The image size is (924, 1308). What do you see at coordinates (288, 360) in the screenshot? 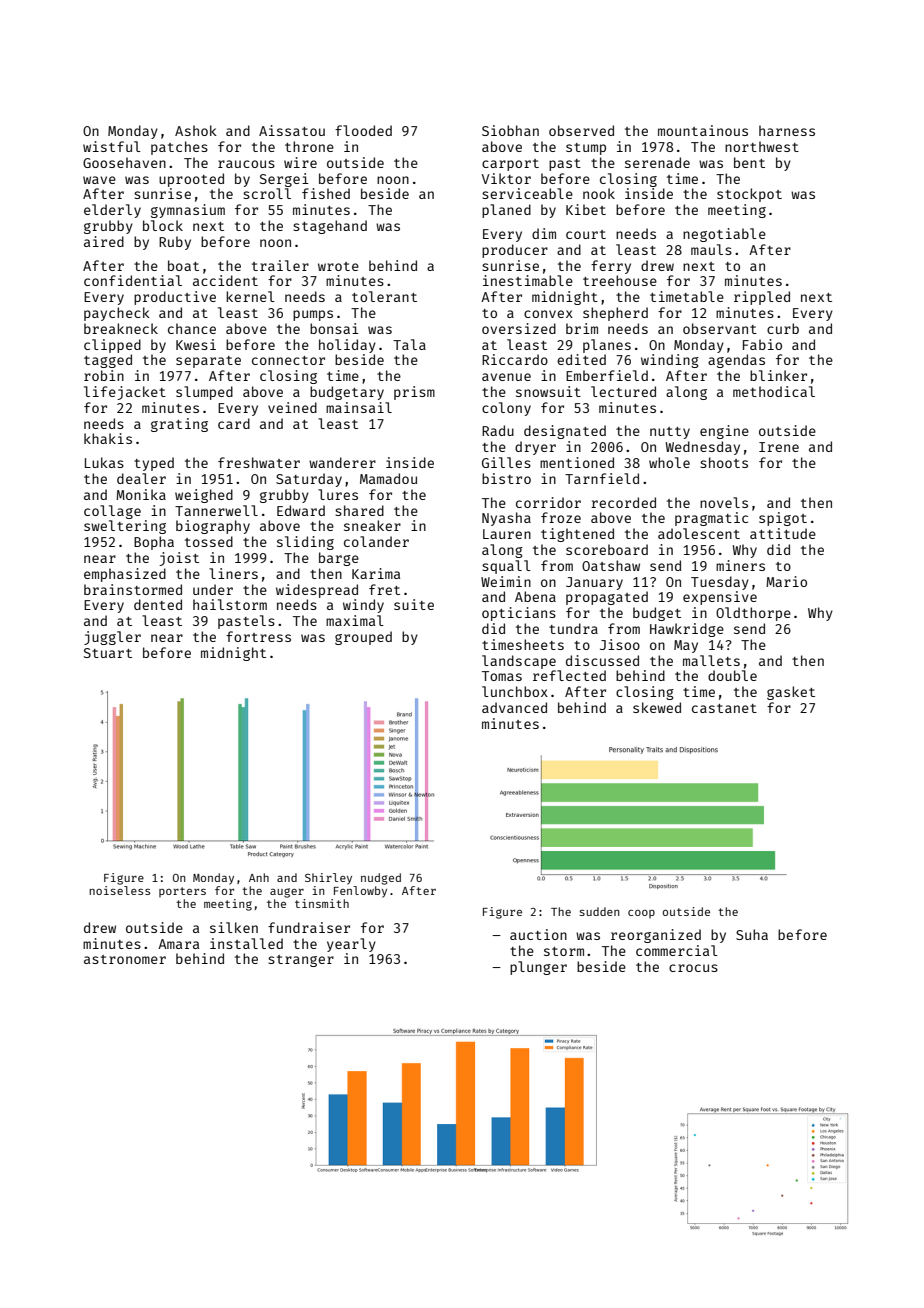
I see `connector` at bounding box center [288, 360].
